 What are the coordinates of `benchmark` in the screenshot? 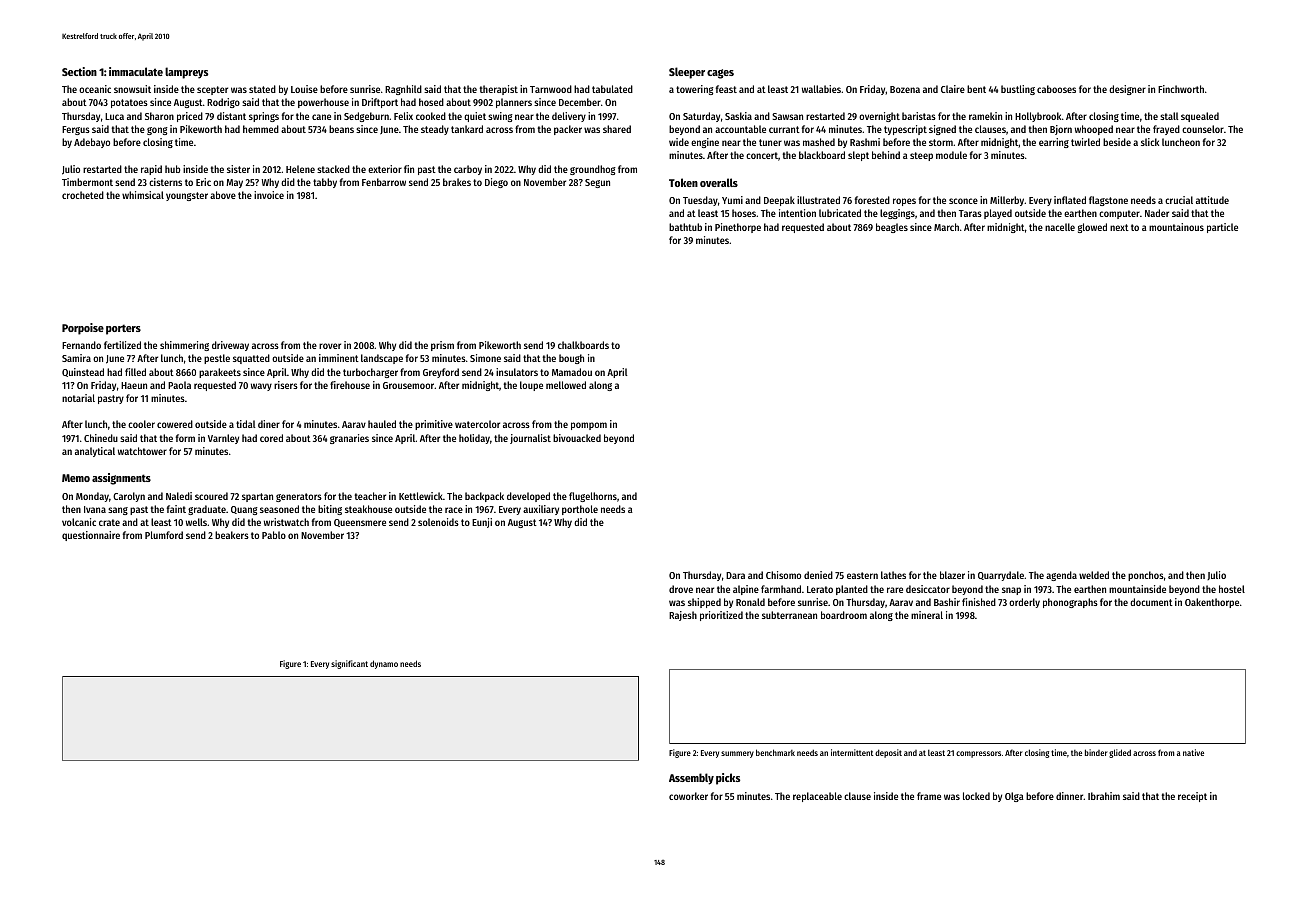 It's located at (775, 752).
